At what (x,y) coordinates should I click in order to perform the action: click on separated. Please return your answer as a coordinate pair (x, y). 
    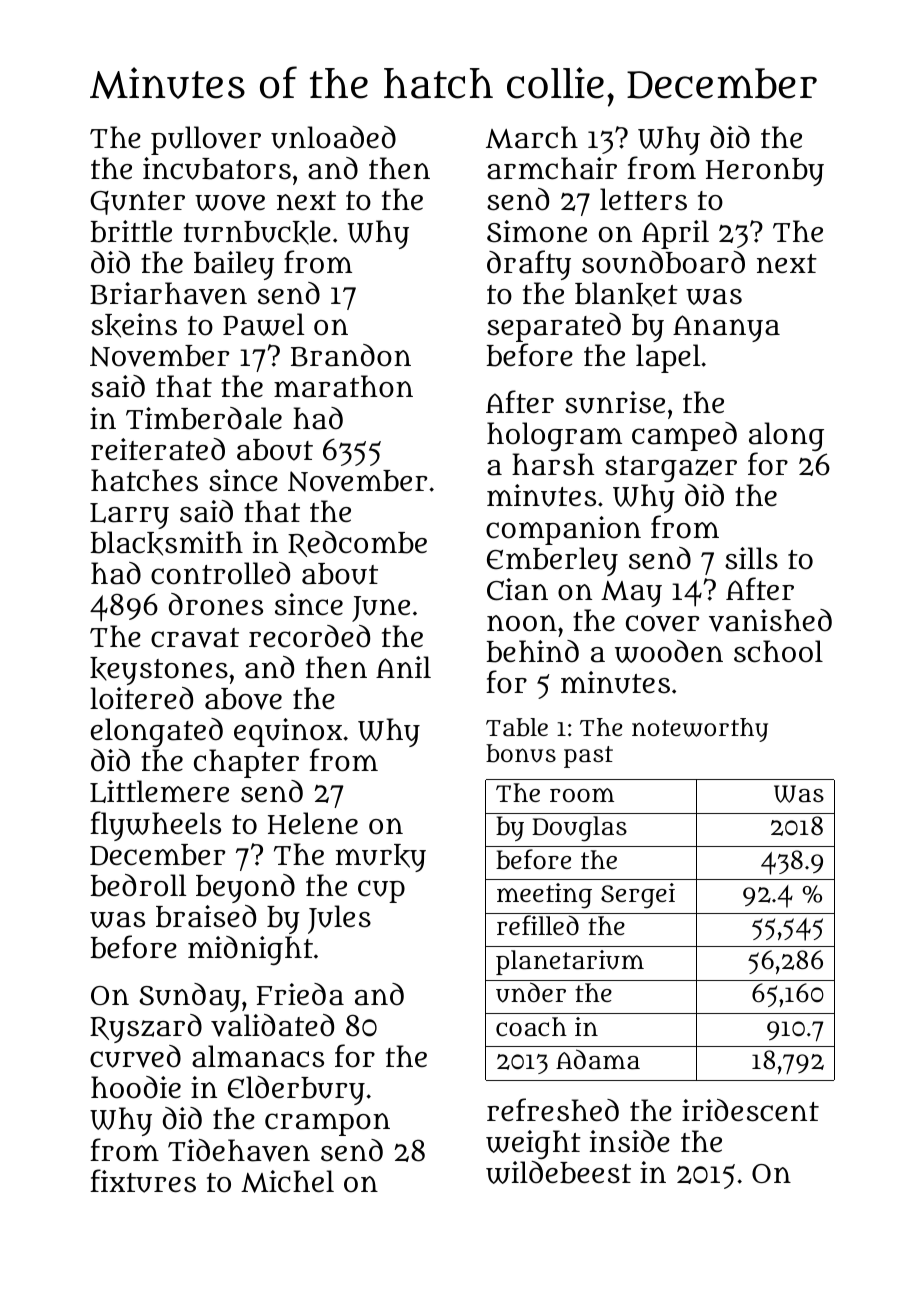
    Looking at the image, I should click on (554, 327).
